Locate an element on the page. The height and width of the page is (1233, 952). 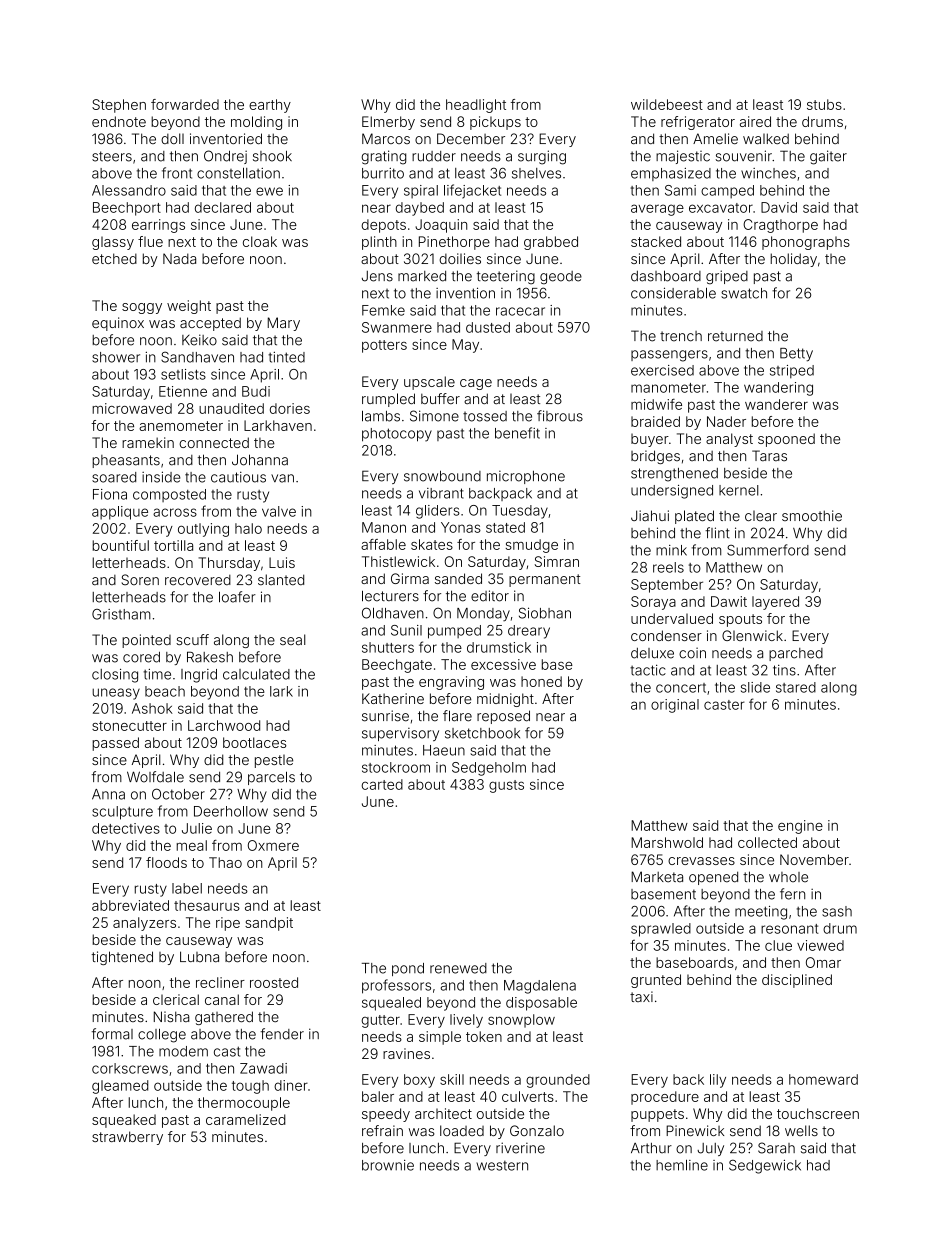
permanent is located at coordinates (545, 580).
